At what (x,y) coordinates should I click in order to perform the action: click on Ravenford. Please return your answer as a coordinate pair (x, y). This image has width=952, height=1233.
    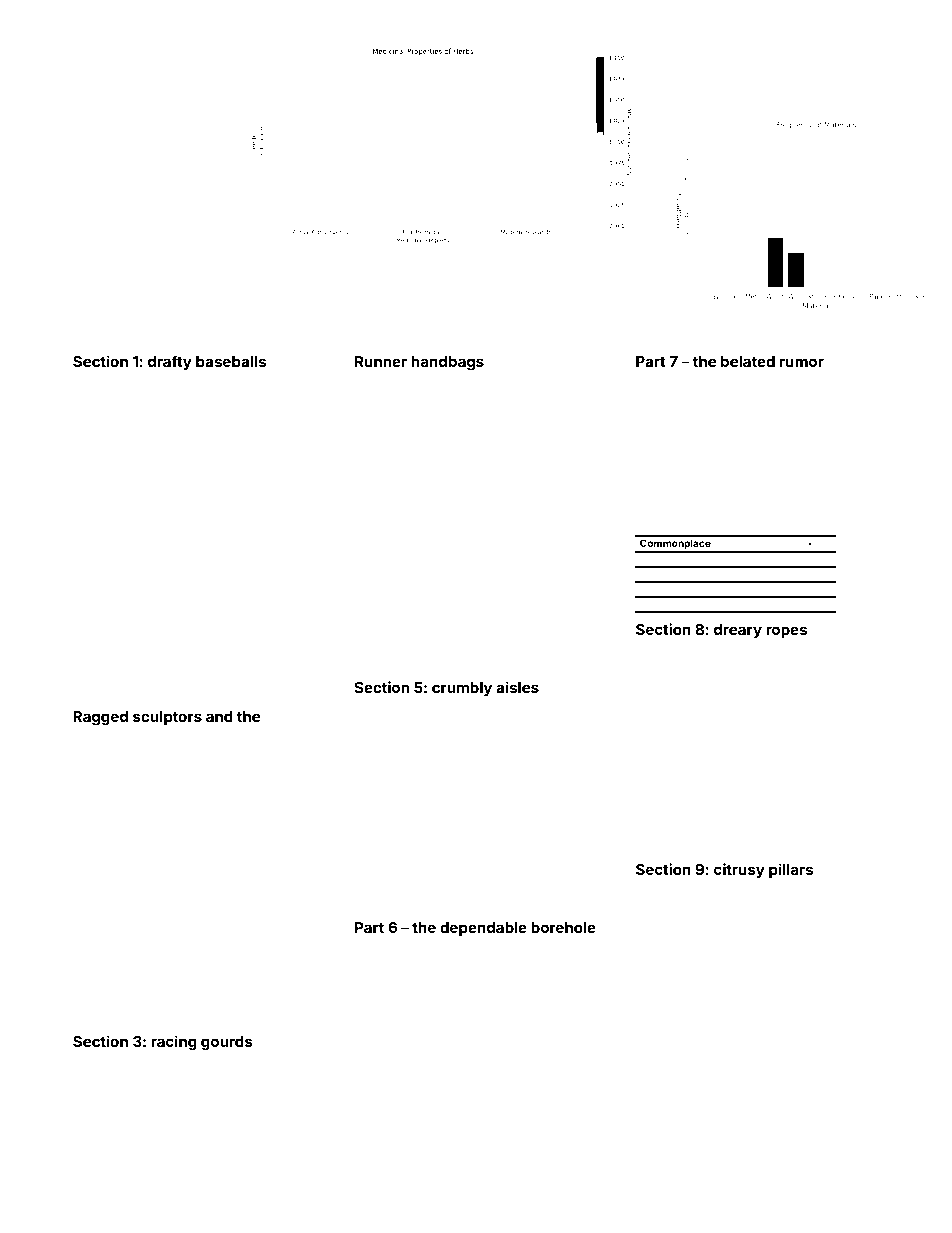
    Looking at the image, I should click on (216, 888).
